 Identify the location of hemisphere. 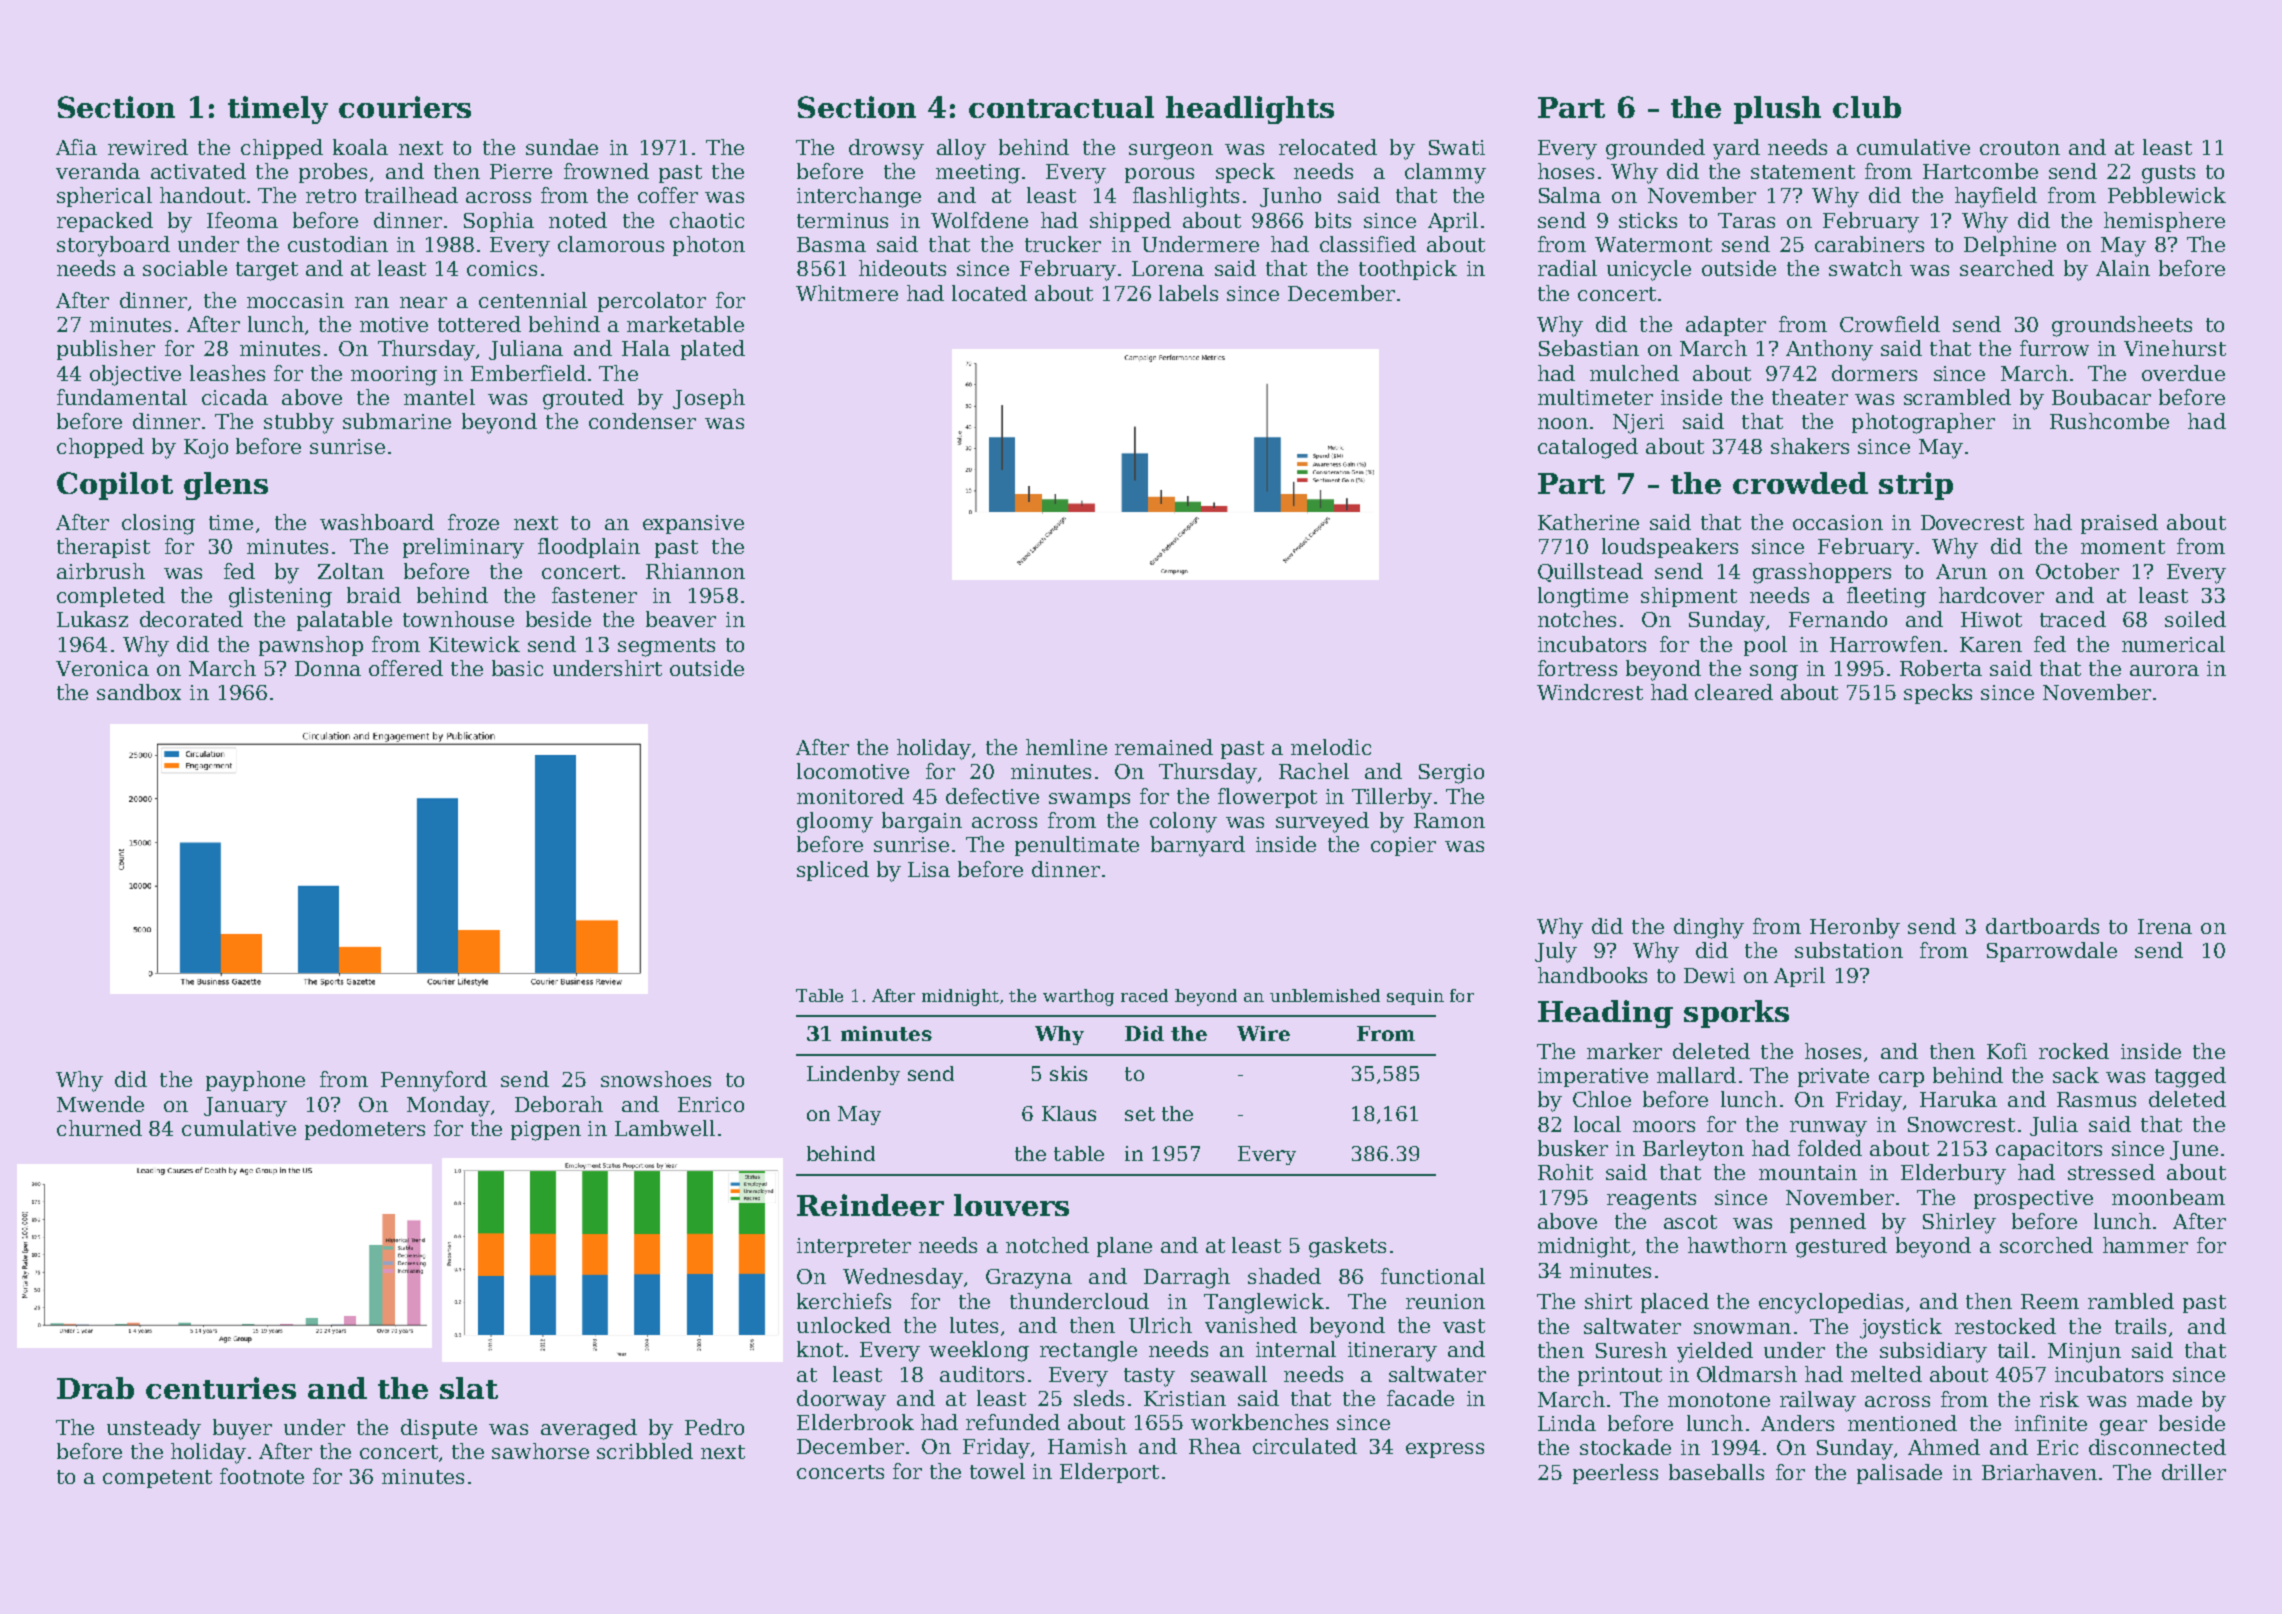
(2164, 222).
